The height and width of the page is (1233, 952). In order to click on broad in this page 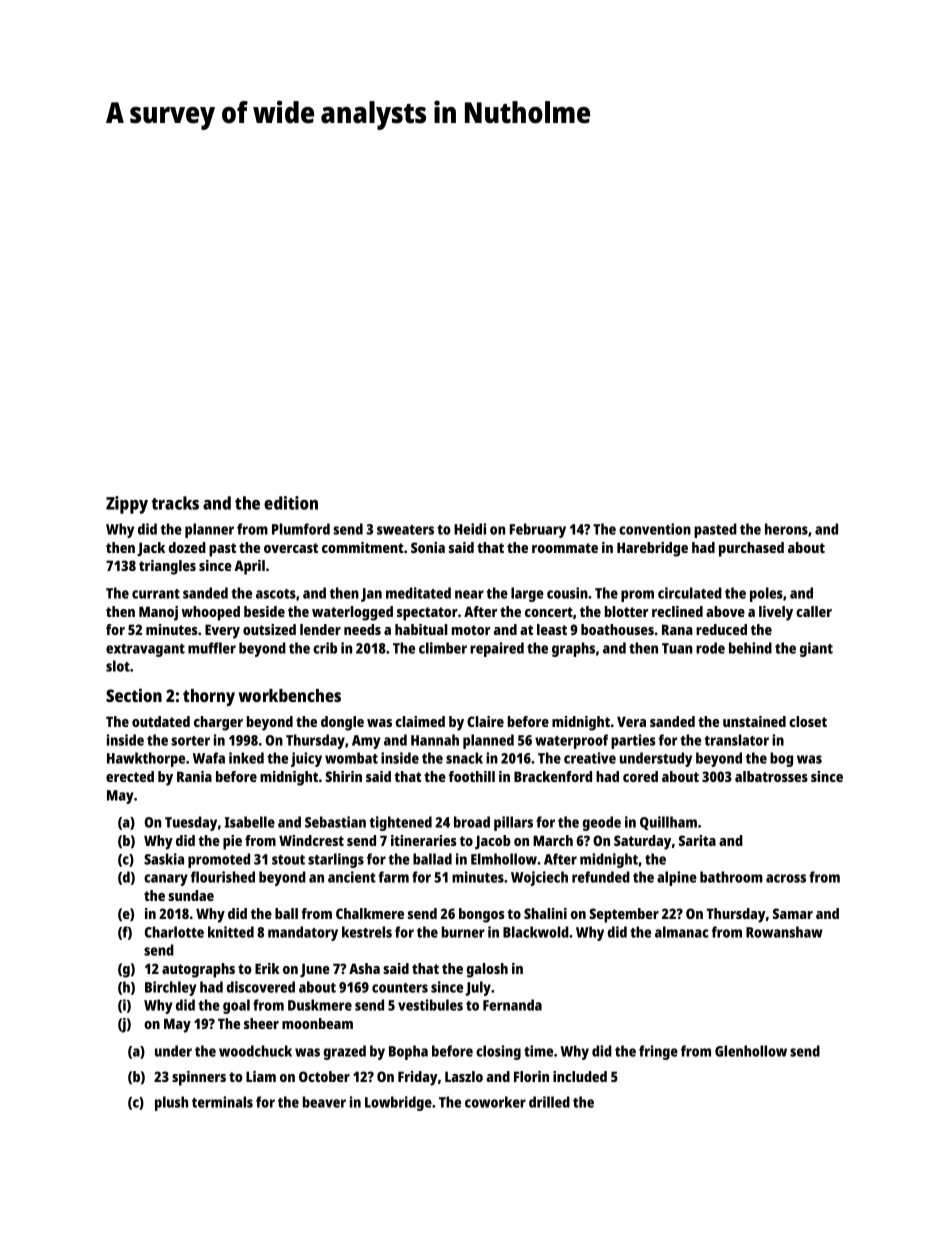, I will do `click(472, 822)`.
